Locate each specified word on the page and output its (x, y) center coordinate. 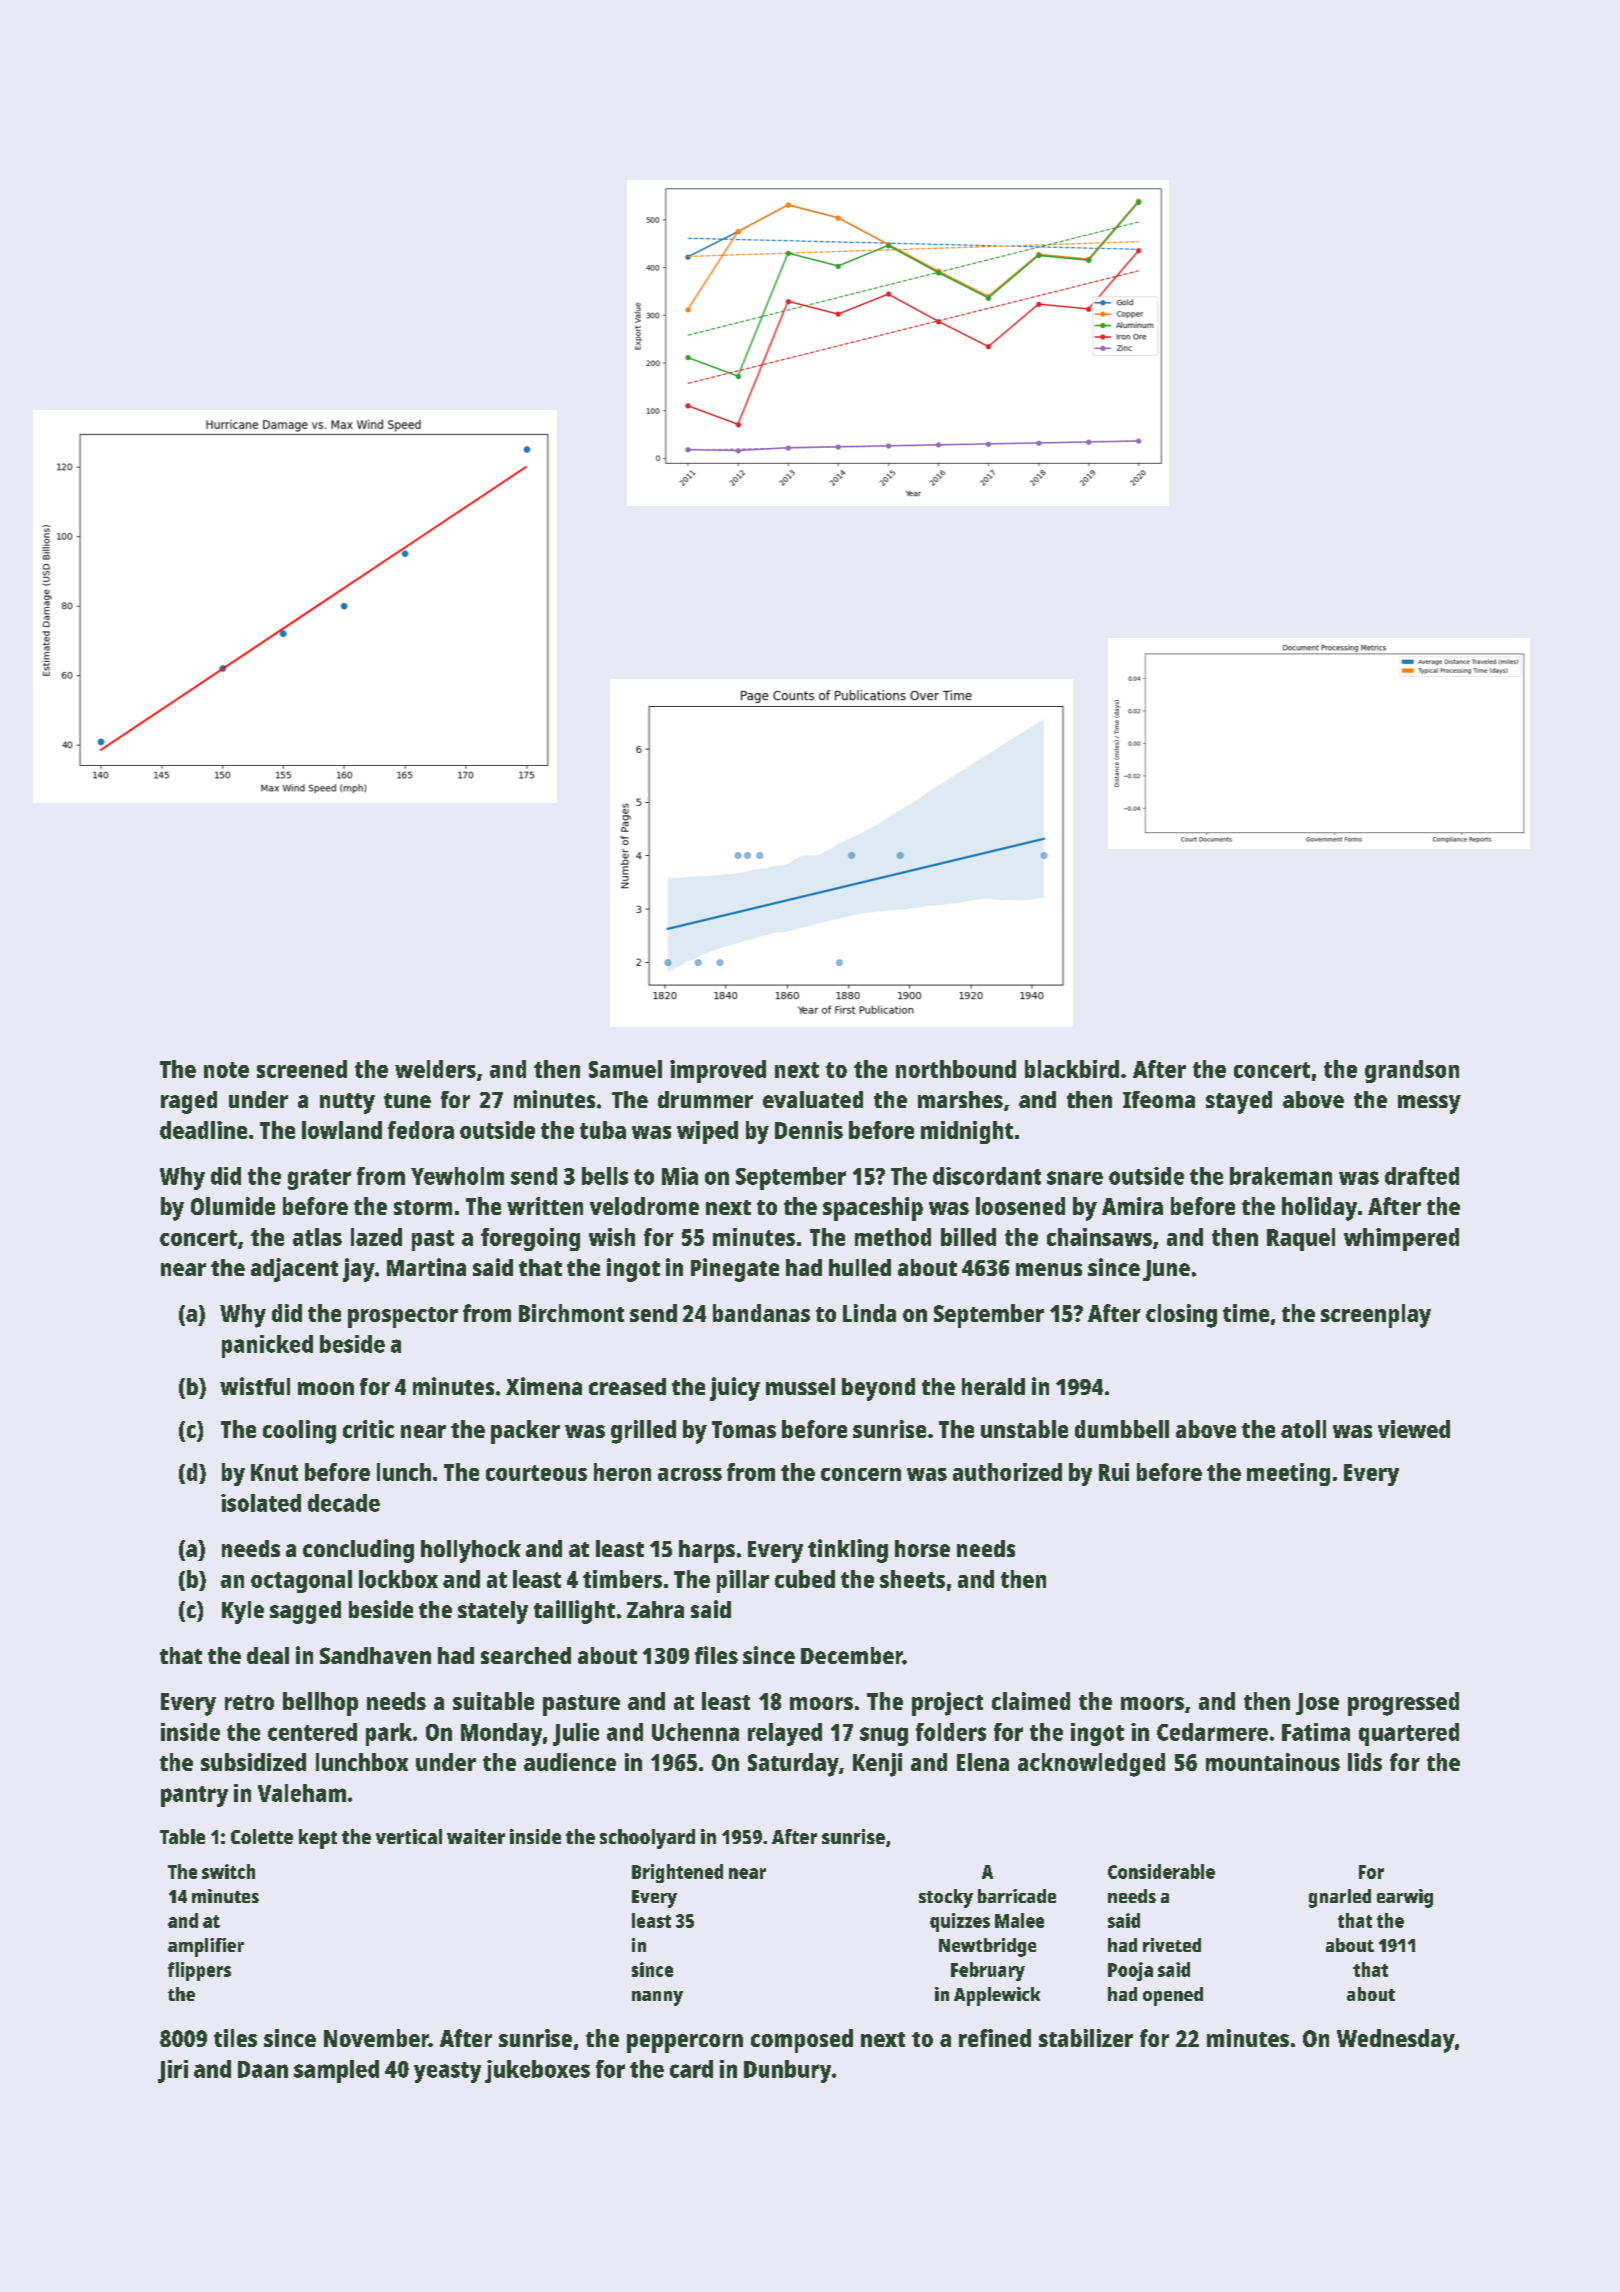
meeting (1288, 1474)
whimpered (1401, 1239)
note (226, 1070)
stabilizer (1086, 2038)
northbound (956, 1069)
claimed (1031, 1701)
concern (861, 1474)
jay (359, 1270)
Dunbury (787, 2071)
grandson (1412, 1071)
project (947, 1704)
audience (570, 1762)
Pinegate (735, 1270)
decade (344, 1503)
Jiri (173, 2071)
